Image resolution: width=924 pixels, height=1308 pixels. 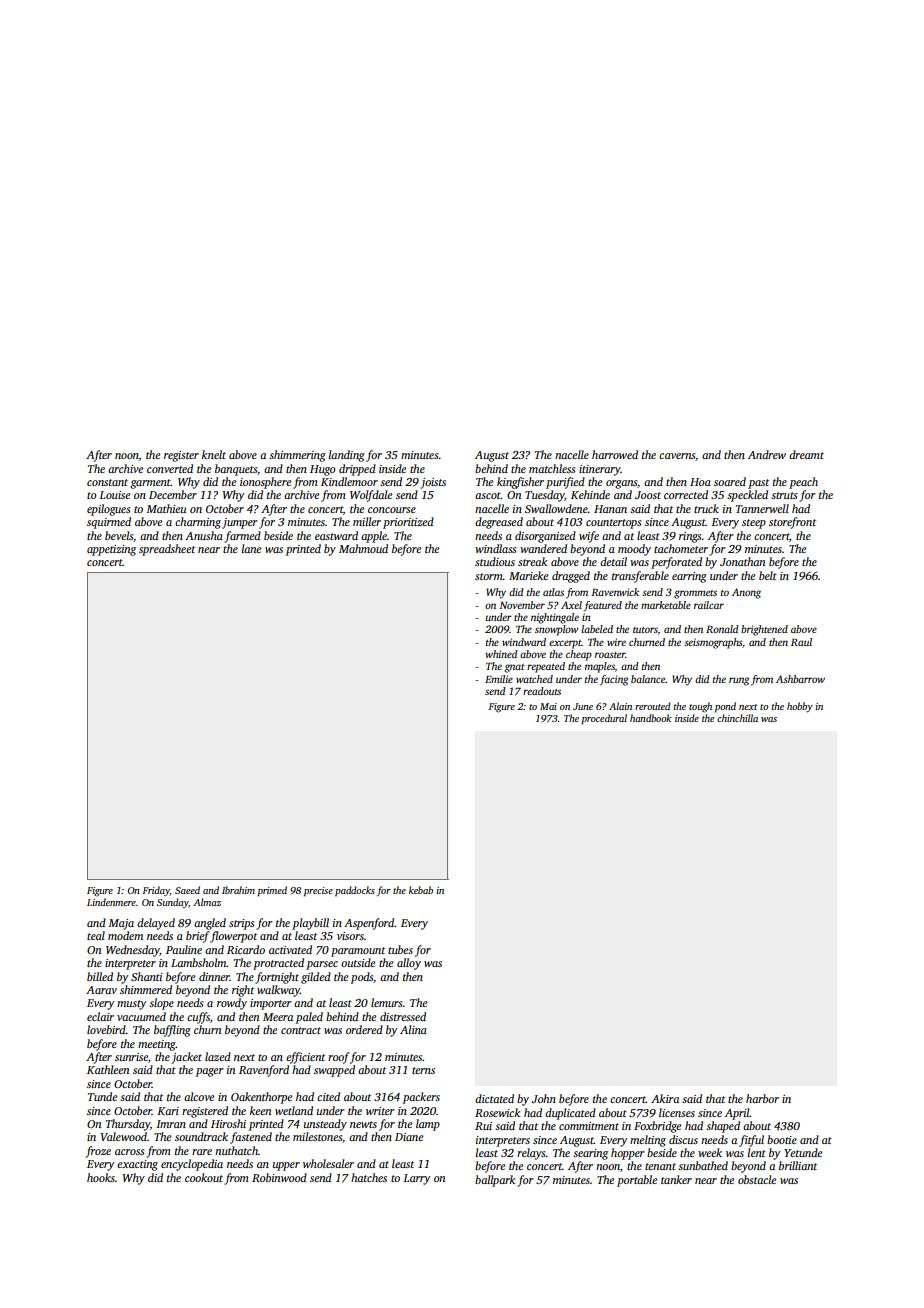 What do you see at coordinates (108, 1069) in the page?
I see `Kathleen` at bounding box center [108, 1069].
